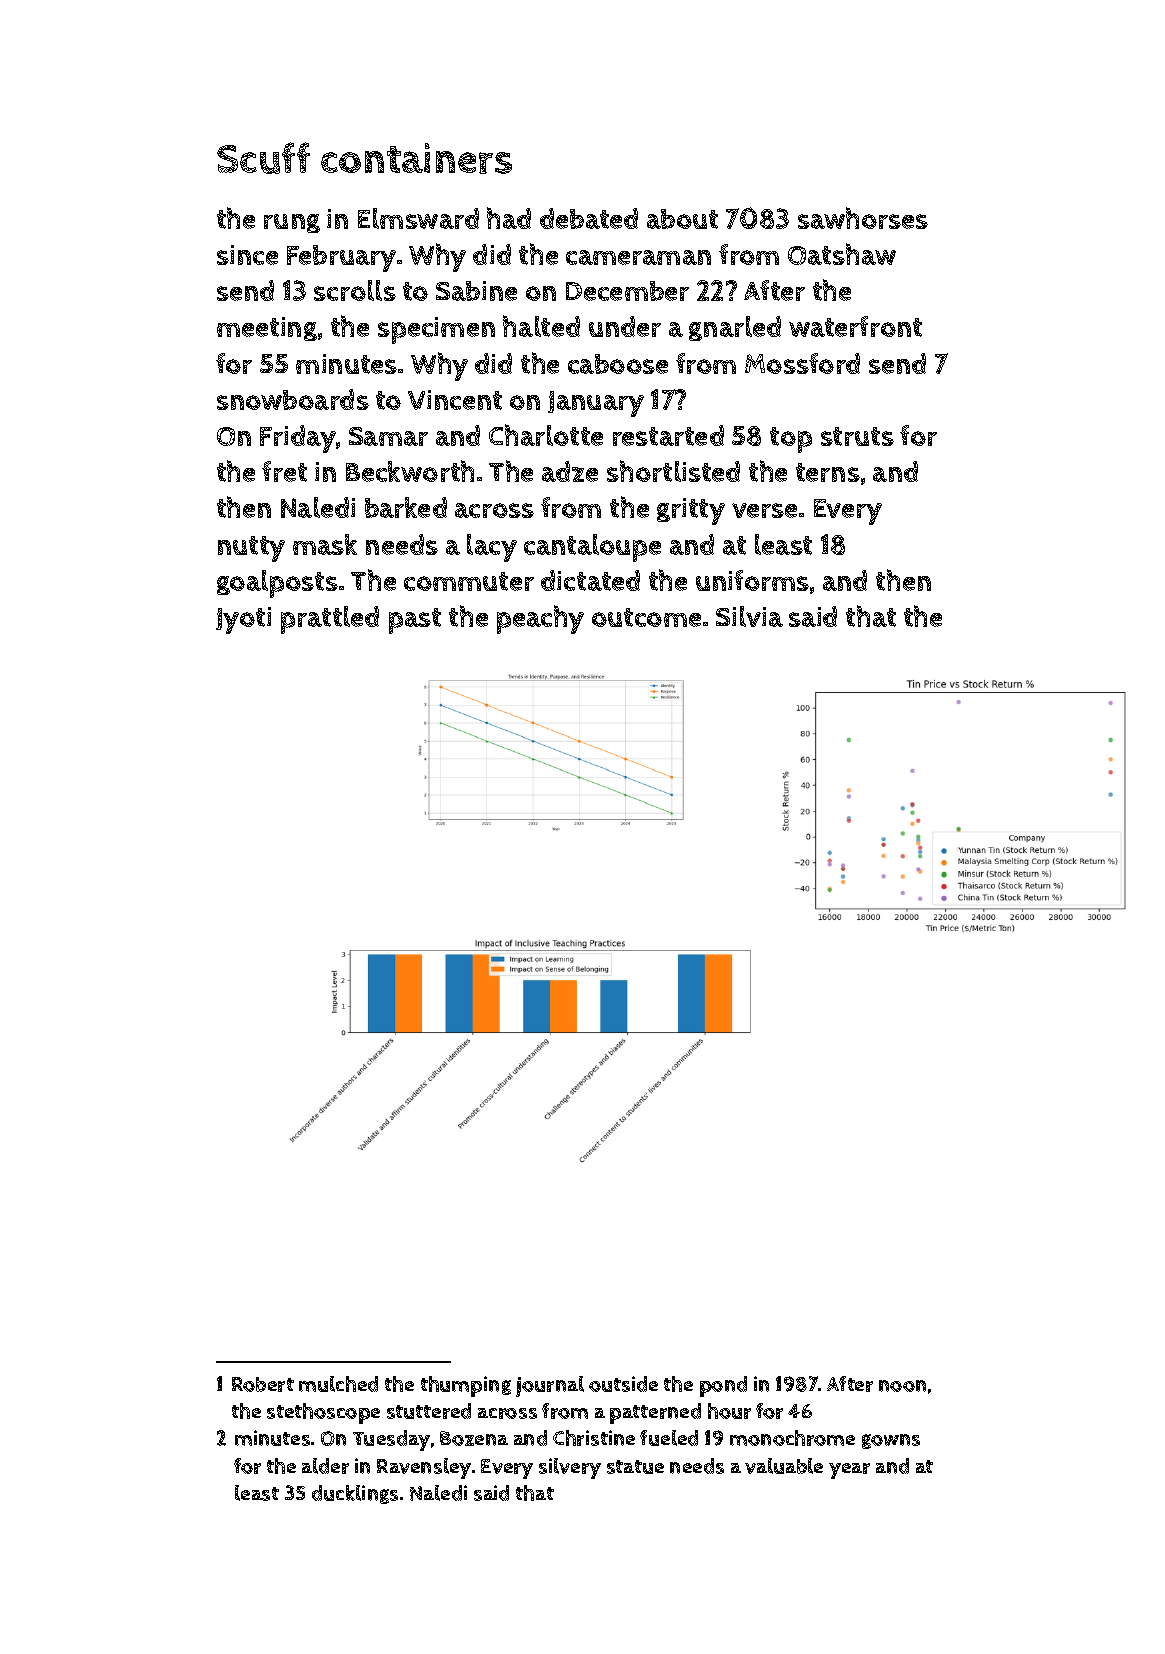 The width and height of the screenshot is (1165, 1654). I want to click on struts, so click(857, 436).
